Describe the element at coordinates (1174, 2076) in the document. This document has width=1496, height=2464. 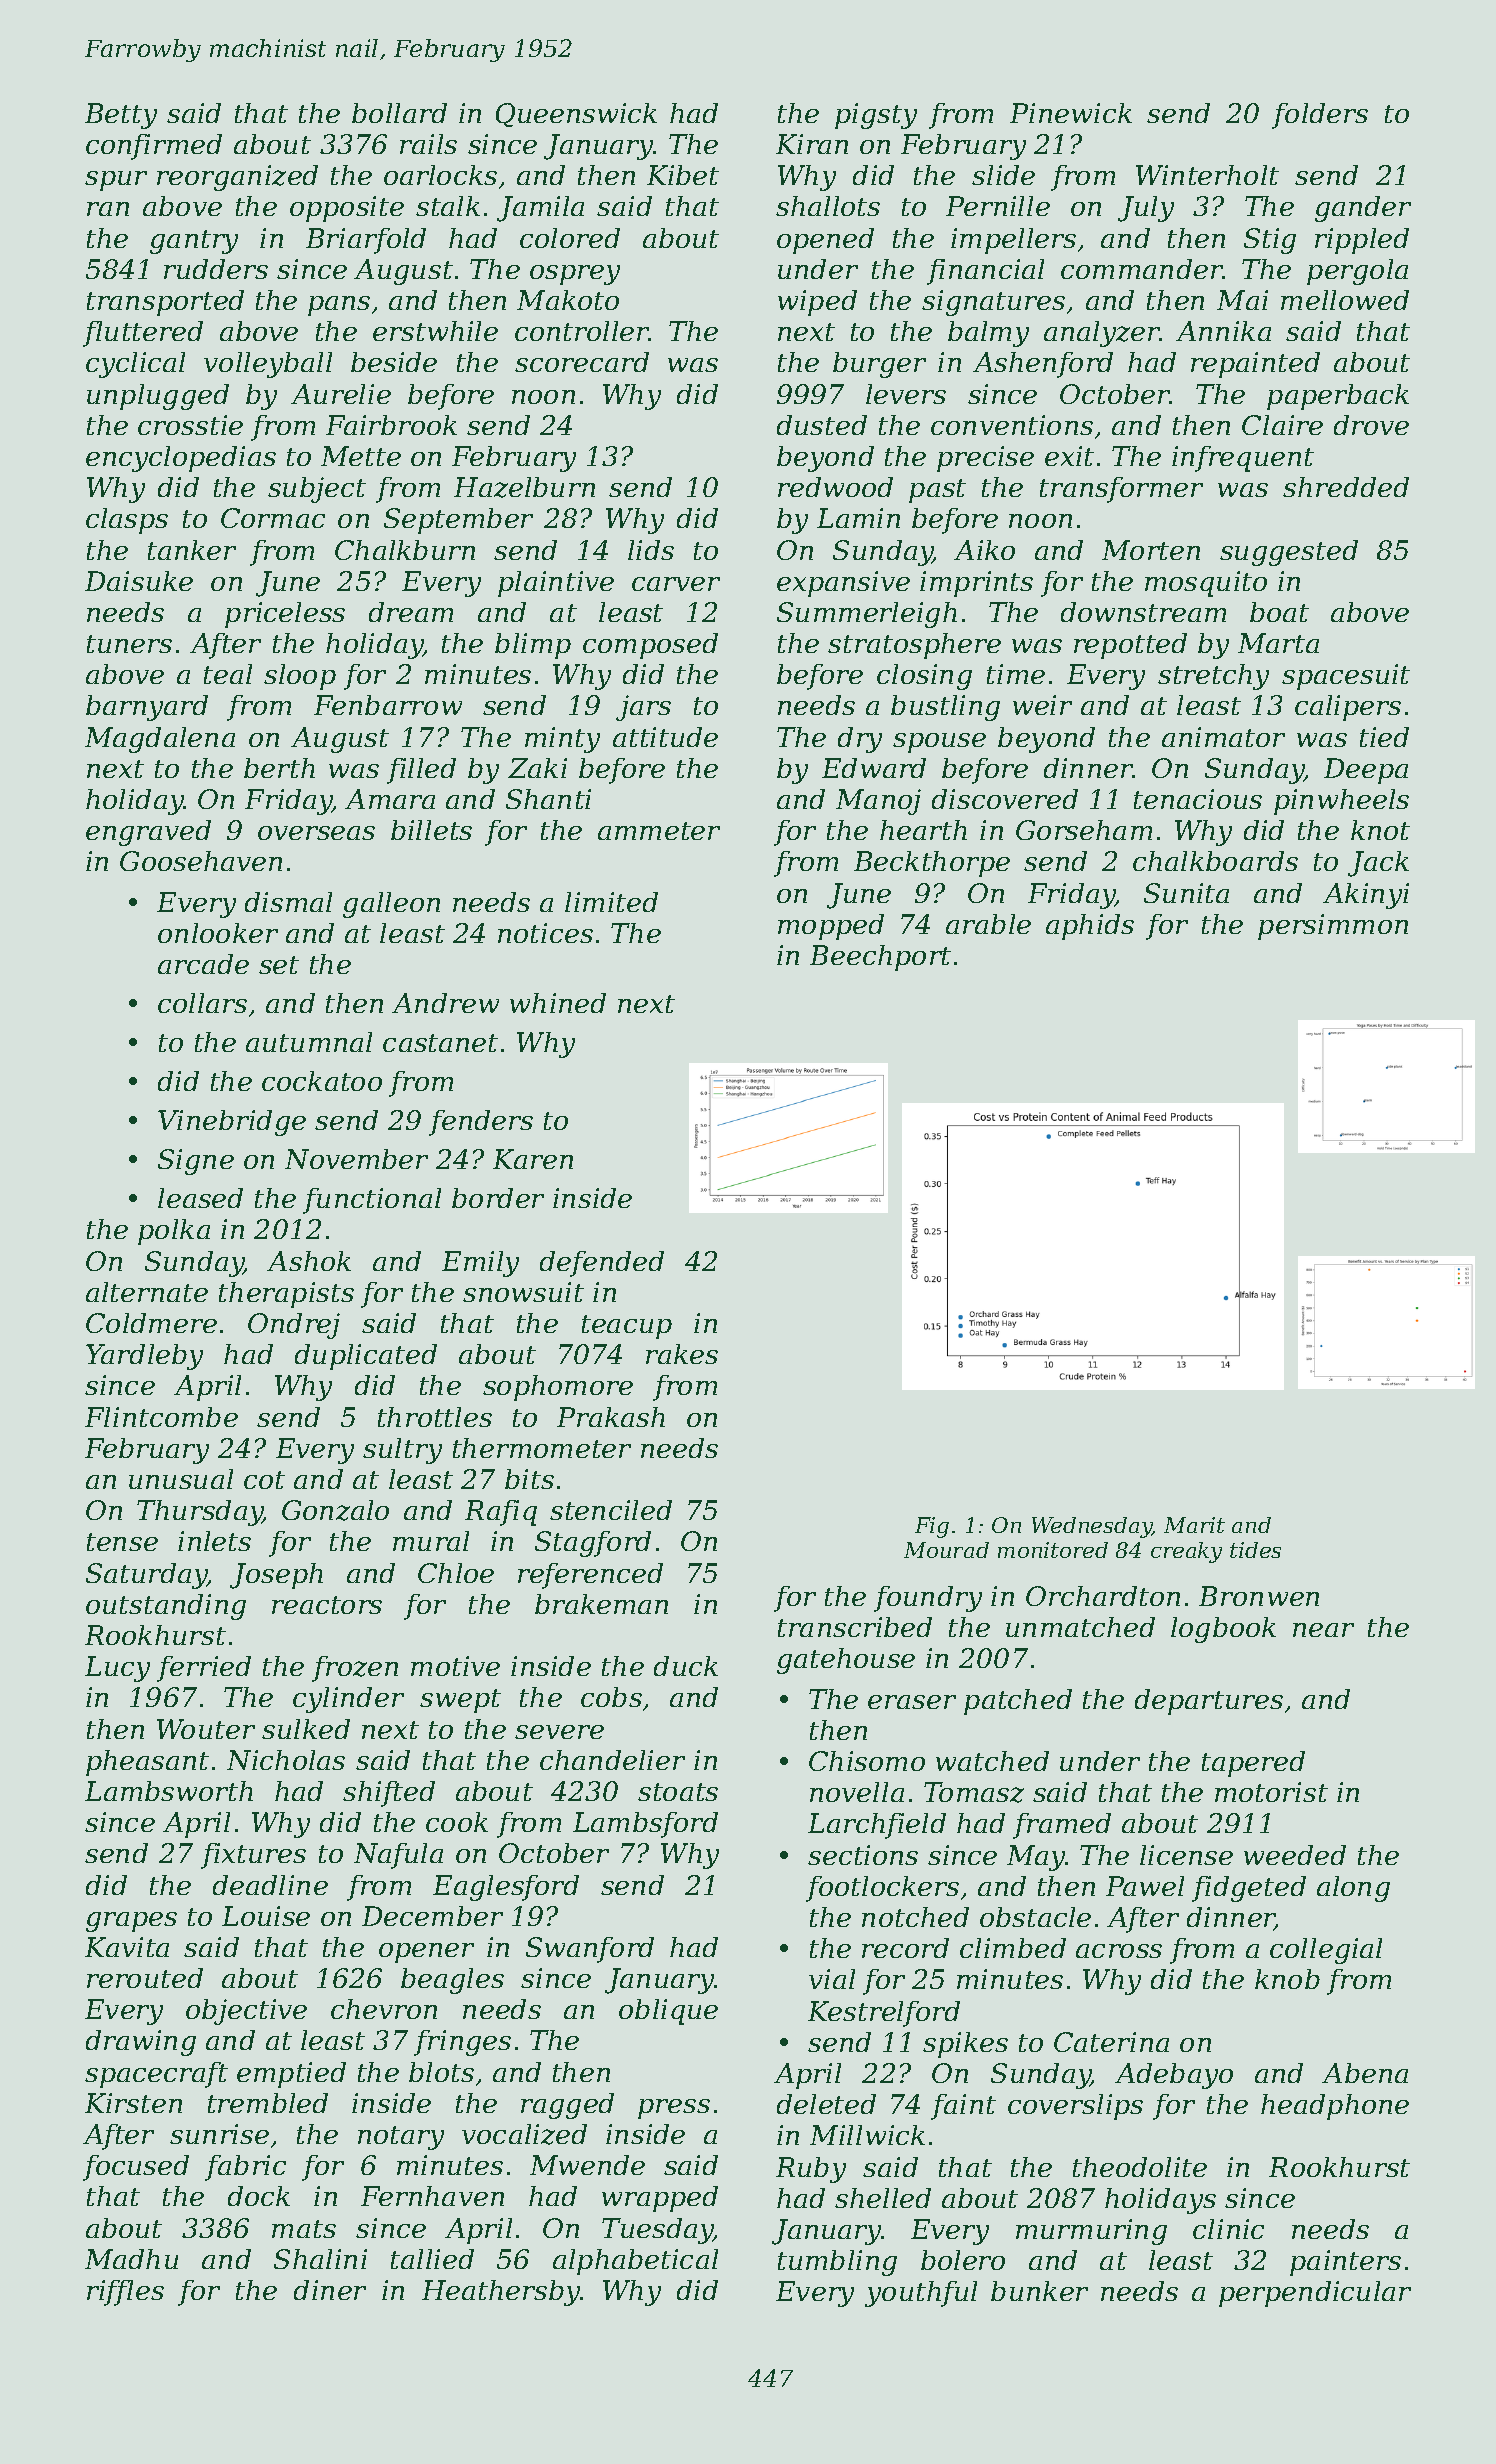
I see `Adebayo` at that location.
